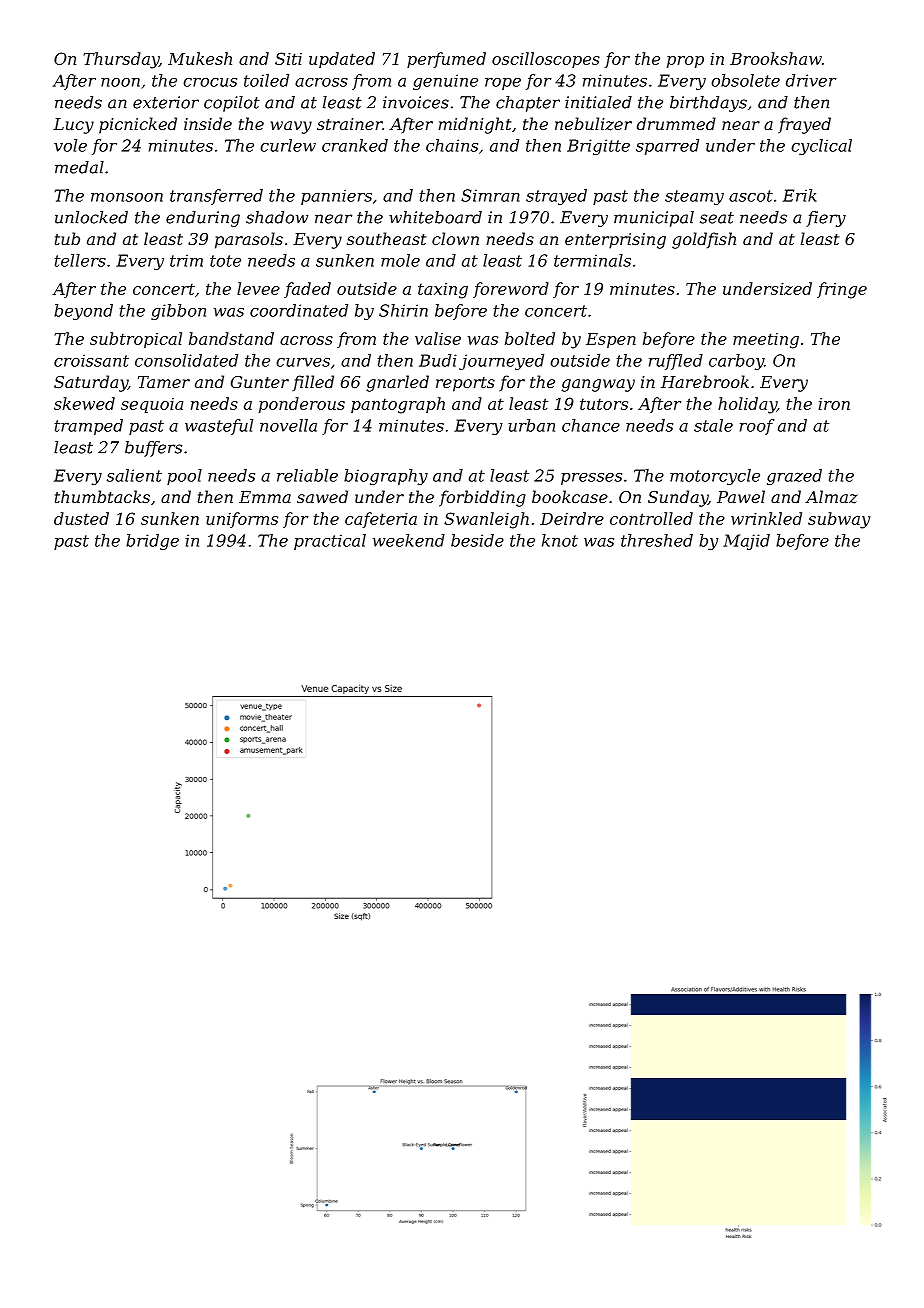 Image resolution: width=924 pixels, height=1308 pixels. I want to click on grazed, so click(794, 477).
